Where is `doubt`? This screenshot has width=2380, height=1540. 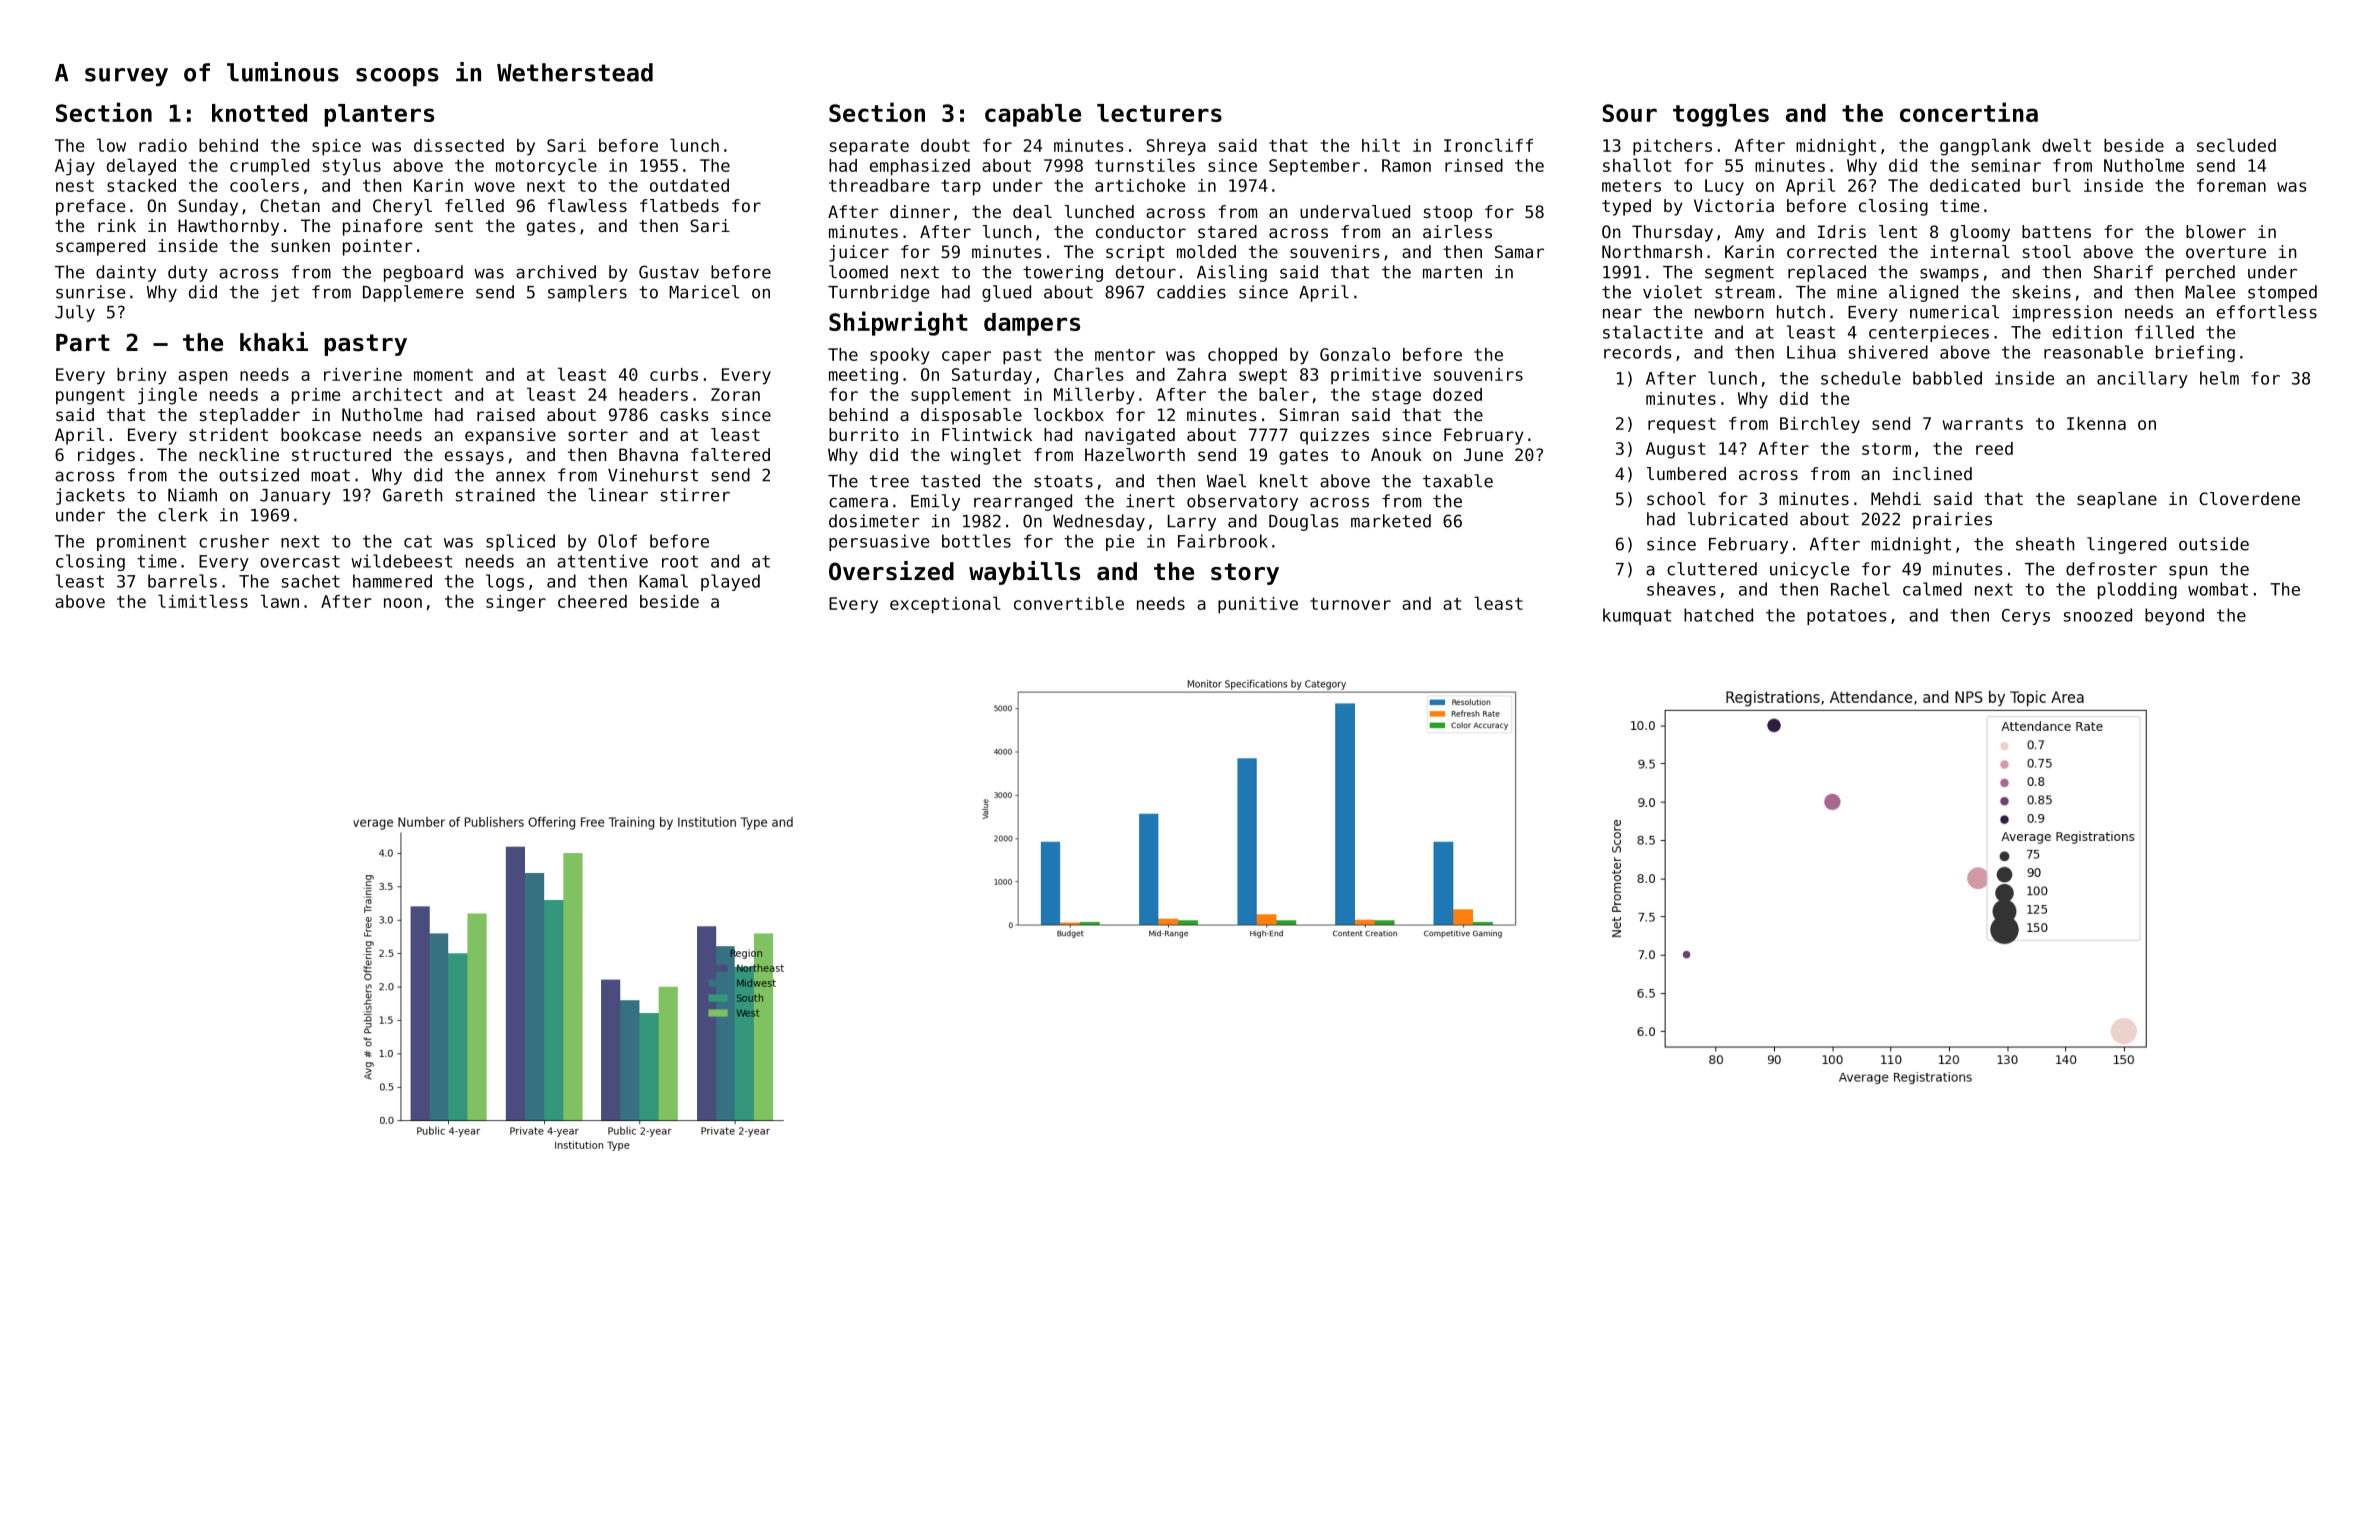 doubt is located at coordinates (945, 145).
